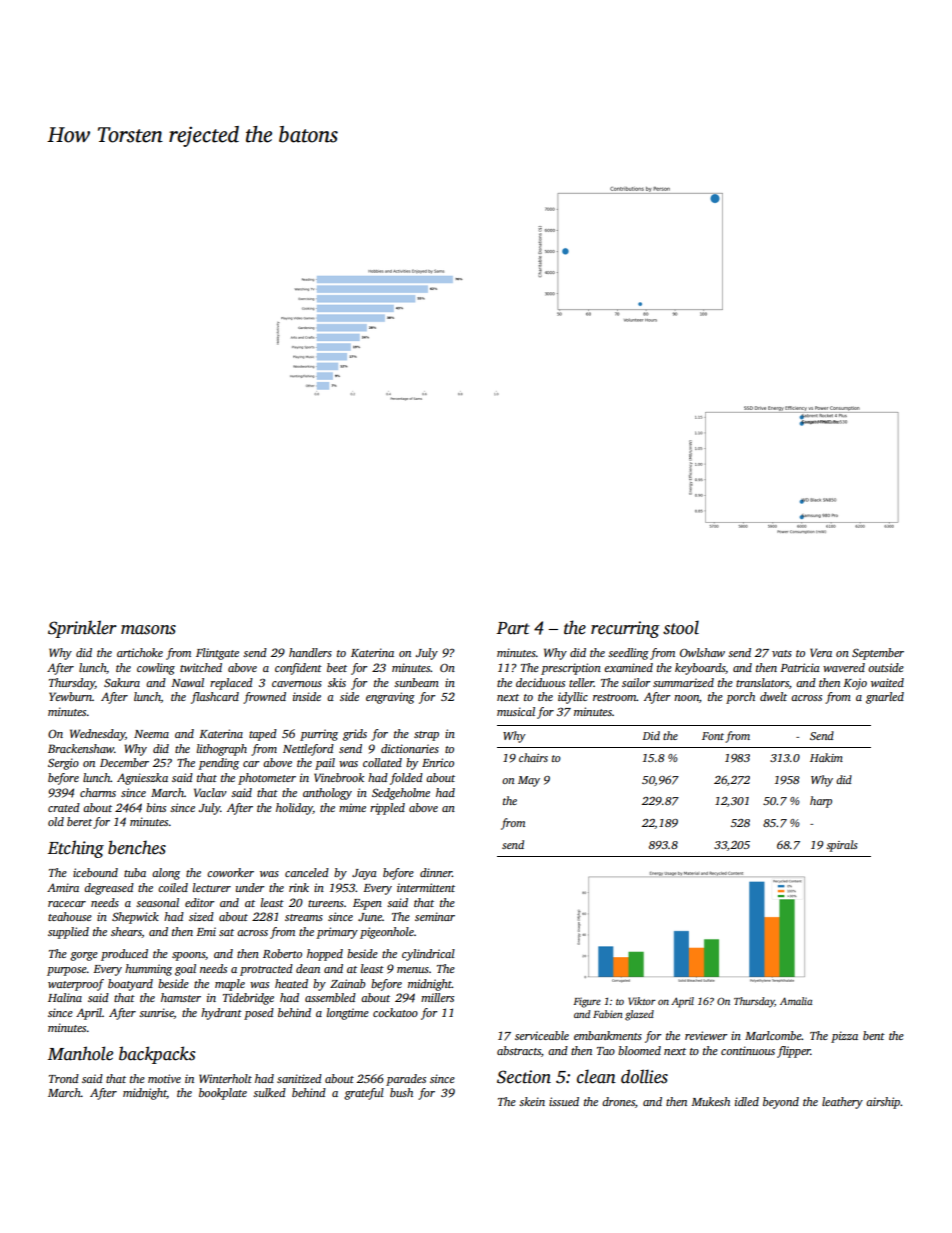 Image resolution: width=952 pixels, height=1233 pixels. What do you see at coordinates (436, 872) in the screenshot?
I see `dinner` at bounding box center [436, 872].
